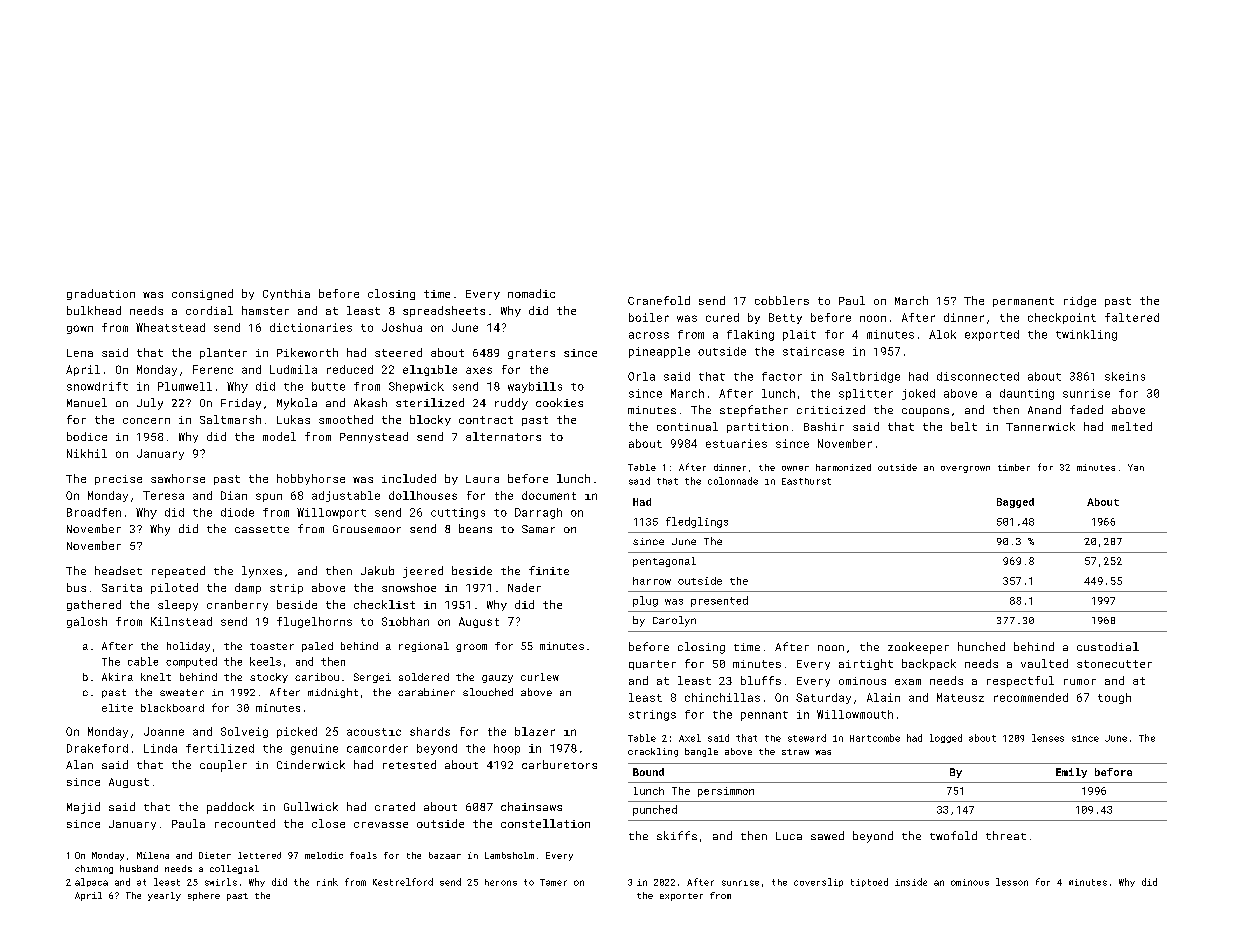  I want to click on yearly, so click(164, 896).
